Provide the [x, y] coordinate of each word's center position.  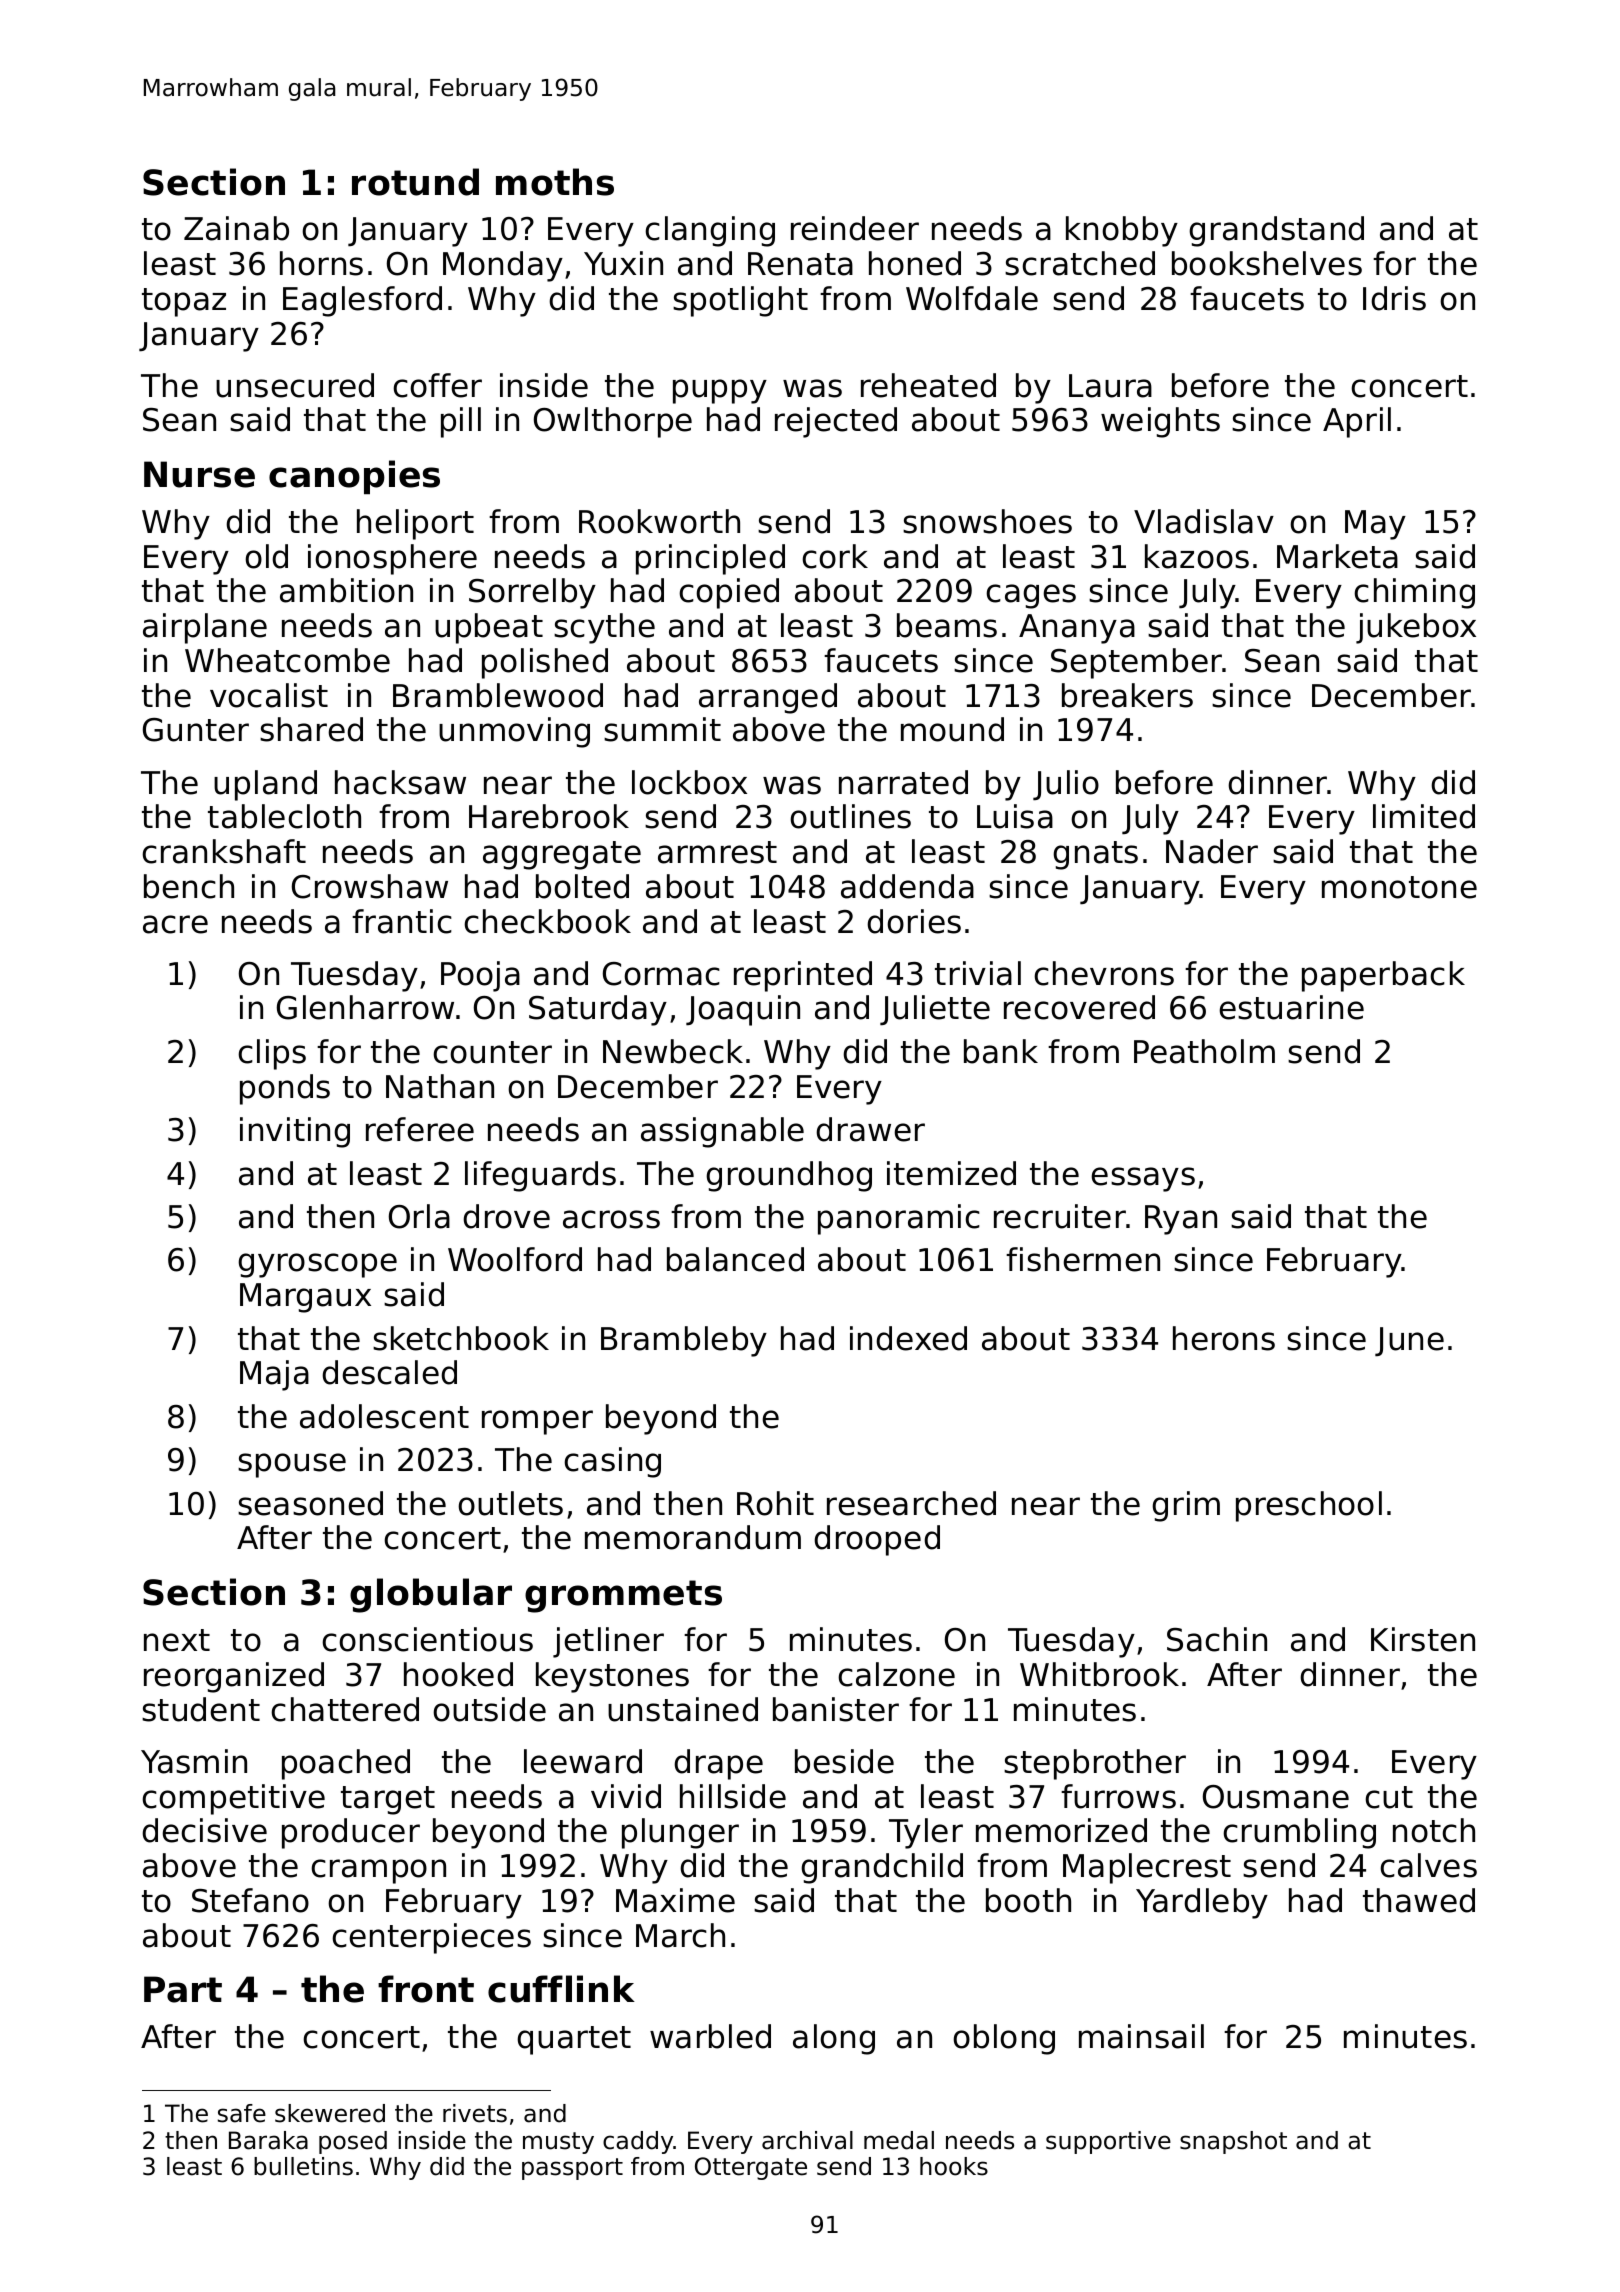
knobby [1122, 231]
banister [836, 1709]
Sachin [1217, 1639]
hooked [458, 1674]
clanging [710, 231]
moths [555, 182]
